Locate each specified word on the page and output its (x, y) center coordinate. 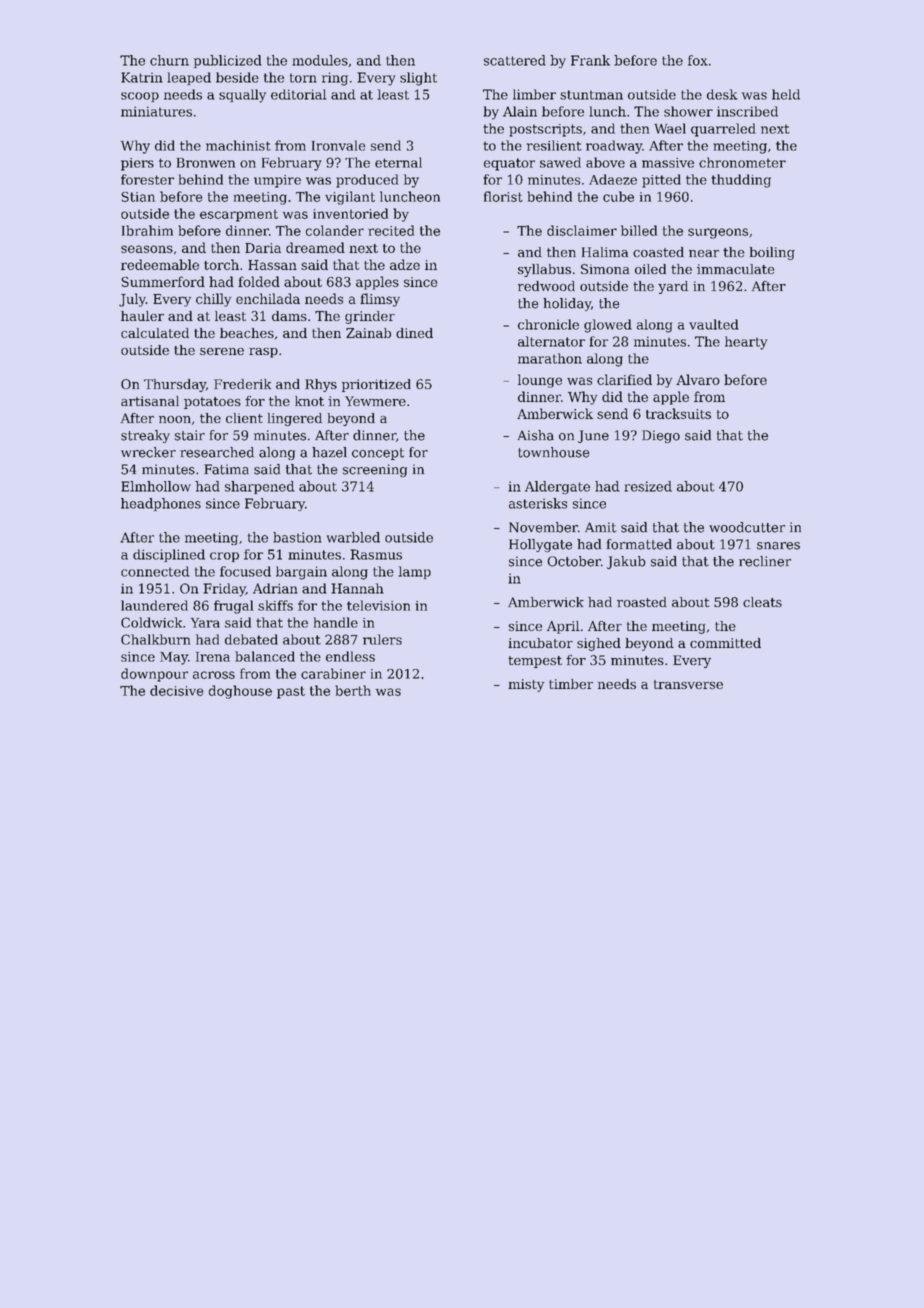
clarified (624, 379)
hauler (142, 316)
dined (414, 333)
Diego (661, 436)
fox (698, 60)
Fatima (226, 469)
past (291, 692)
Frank (590, 60)
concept (378, 454)
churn (169, 60)
